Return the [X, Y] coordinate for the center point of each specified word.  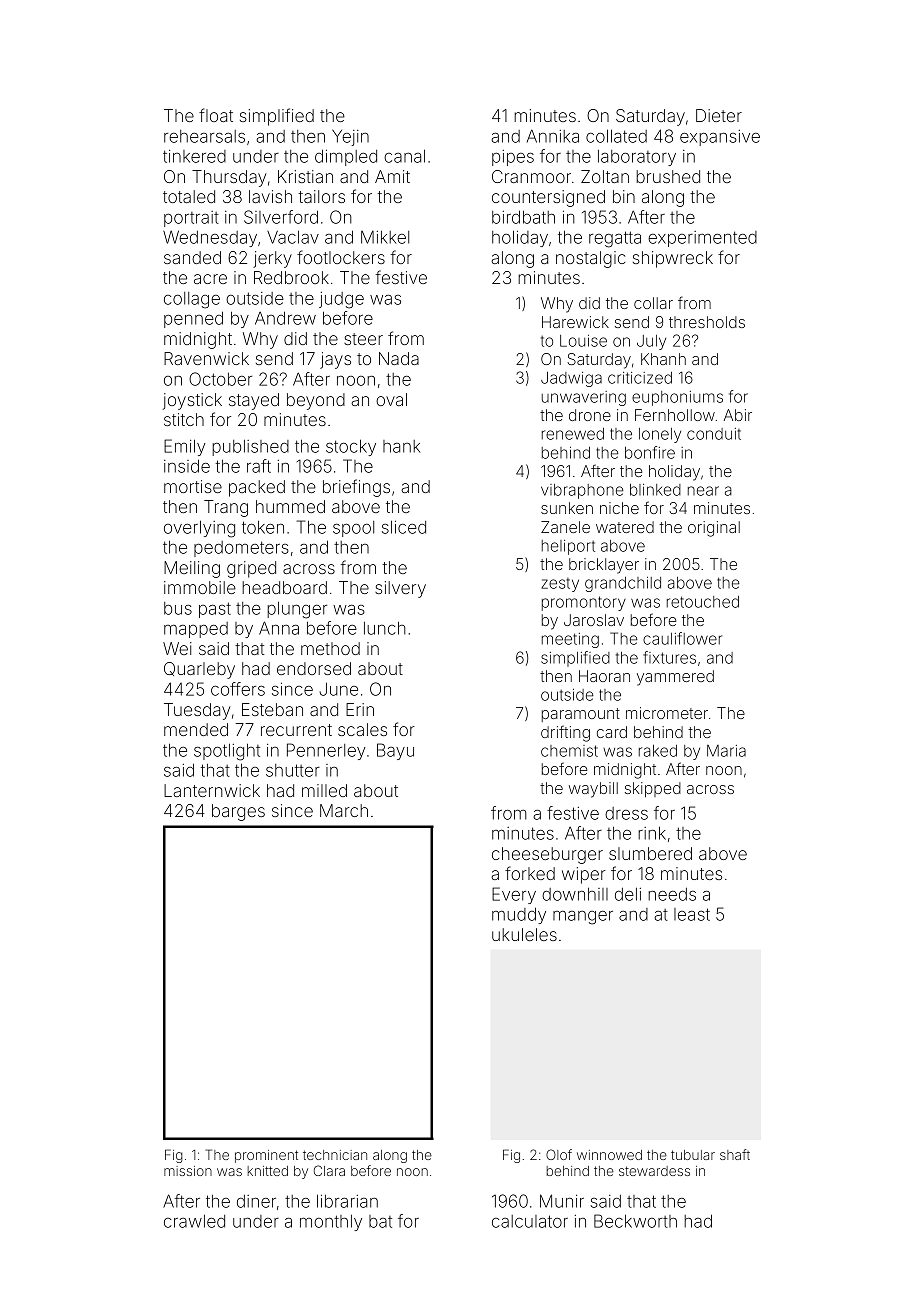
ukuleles [524, 934]
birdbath [523, 217]
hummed [290, 506]
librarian [347, 1201]
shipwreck [673, 259]
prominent [266, 1156]
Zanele [565, 527]
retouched [703, 602]
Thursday [229, 178]
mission [188, 1171]
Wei [177, 648]
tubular [693, 1155]
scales [362, 729]
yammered [675, 678]
